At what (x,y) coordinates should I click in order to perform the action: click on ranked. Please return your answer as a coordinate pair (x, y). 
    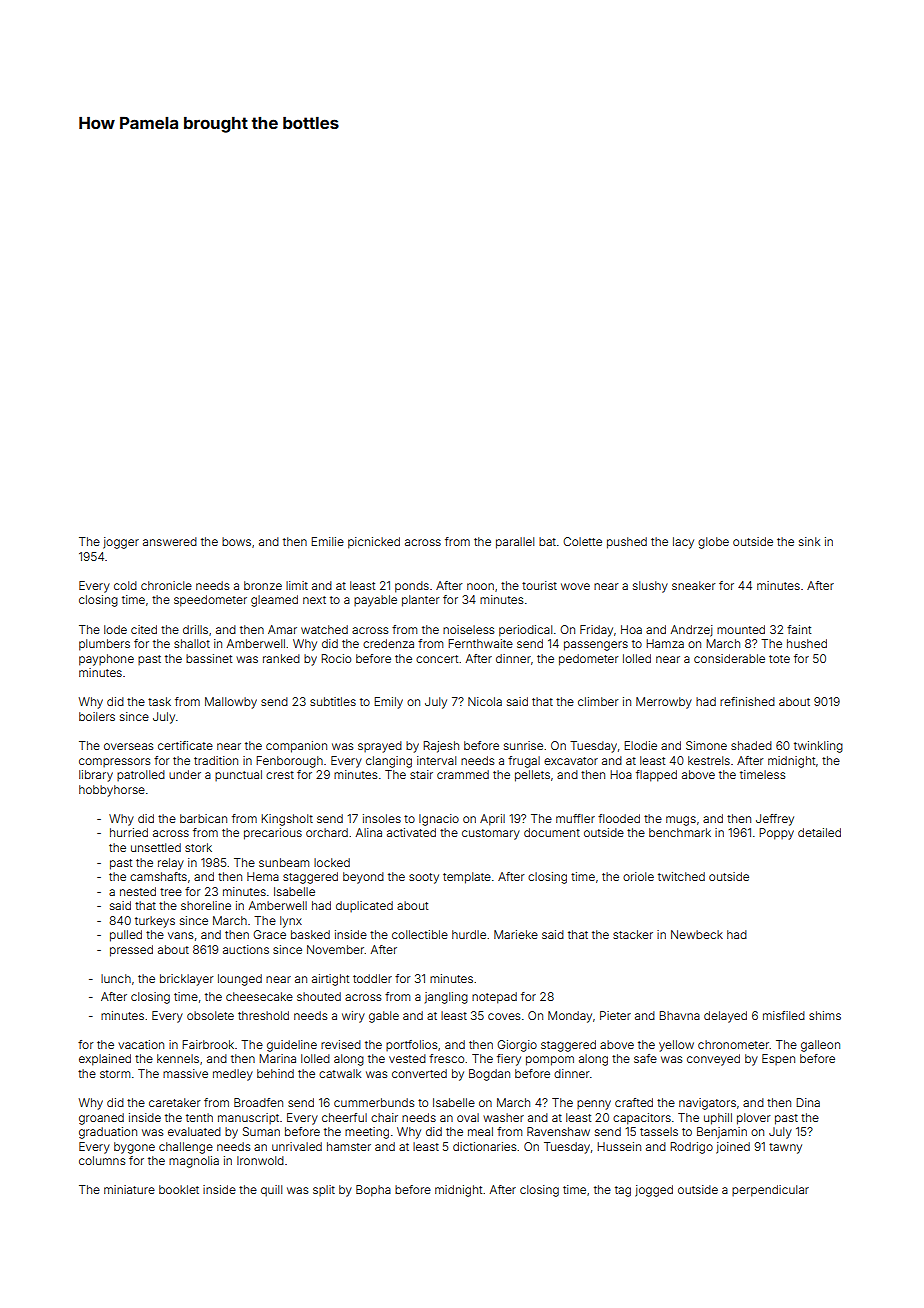
    Looking at the image, I should click on (281, 658).
